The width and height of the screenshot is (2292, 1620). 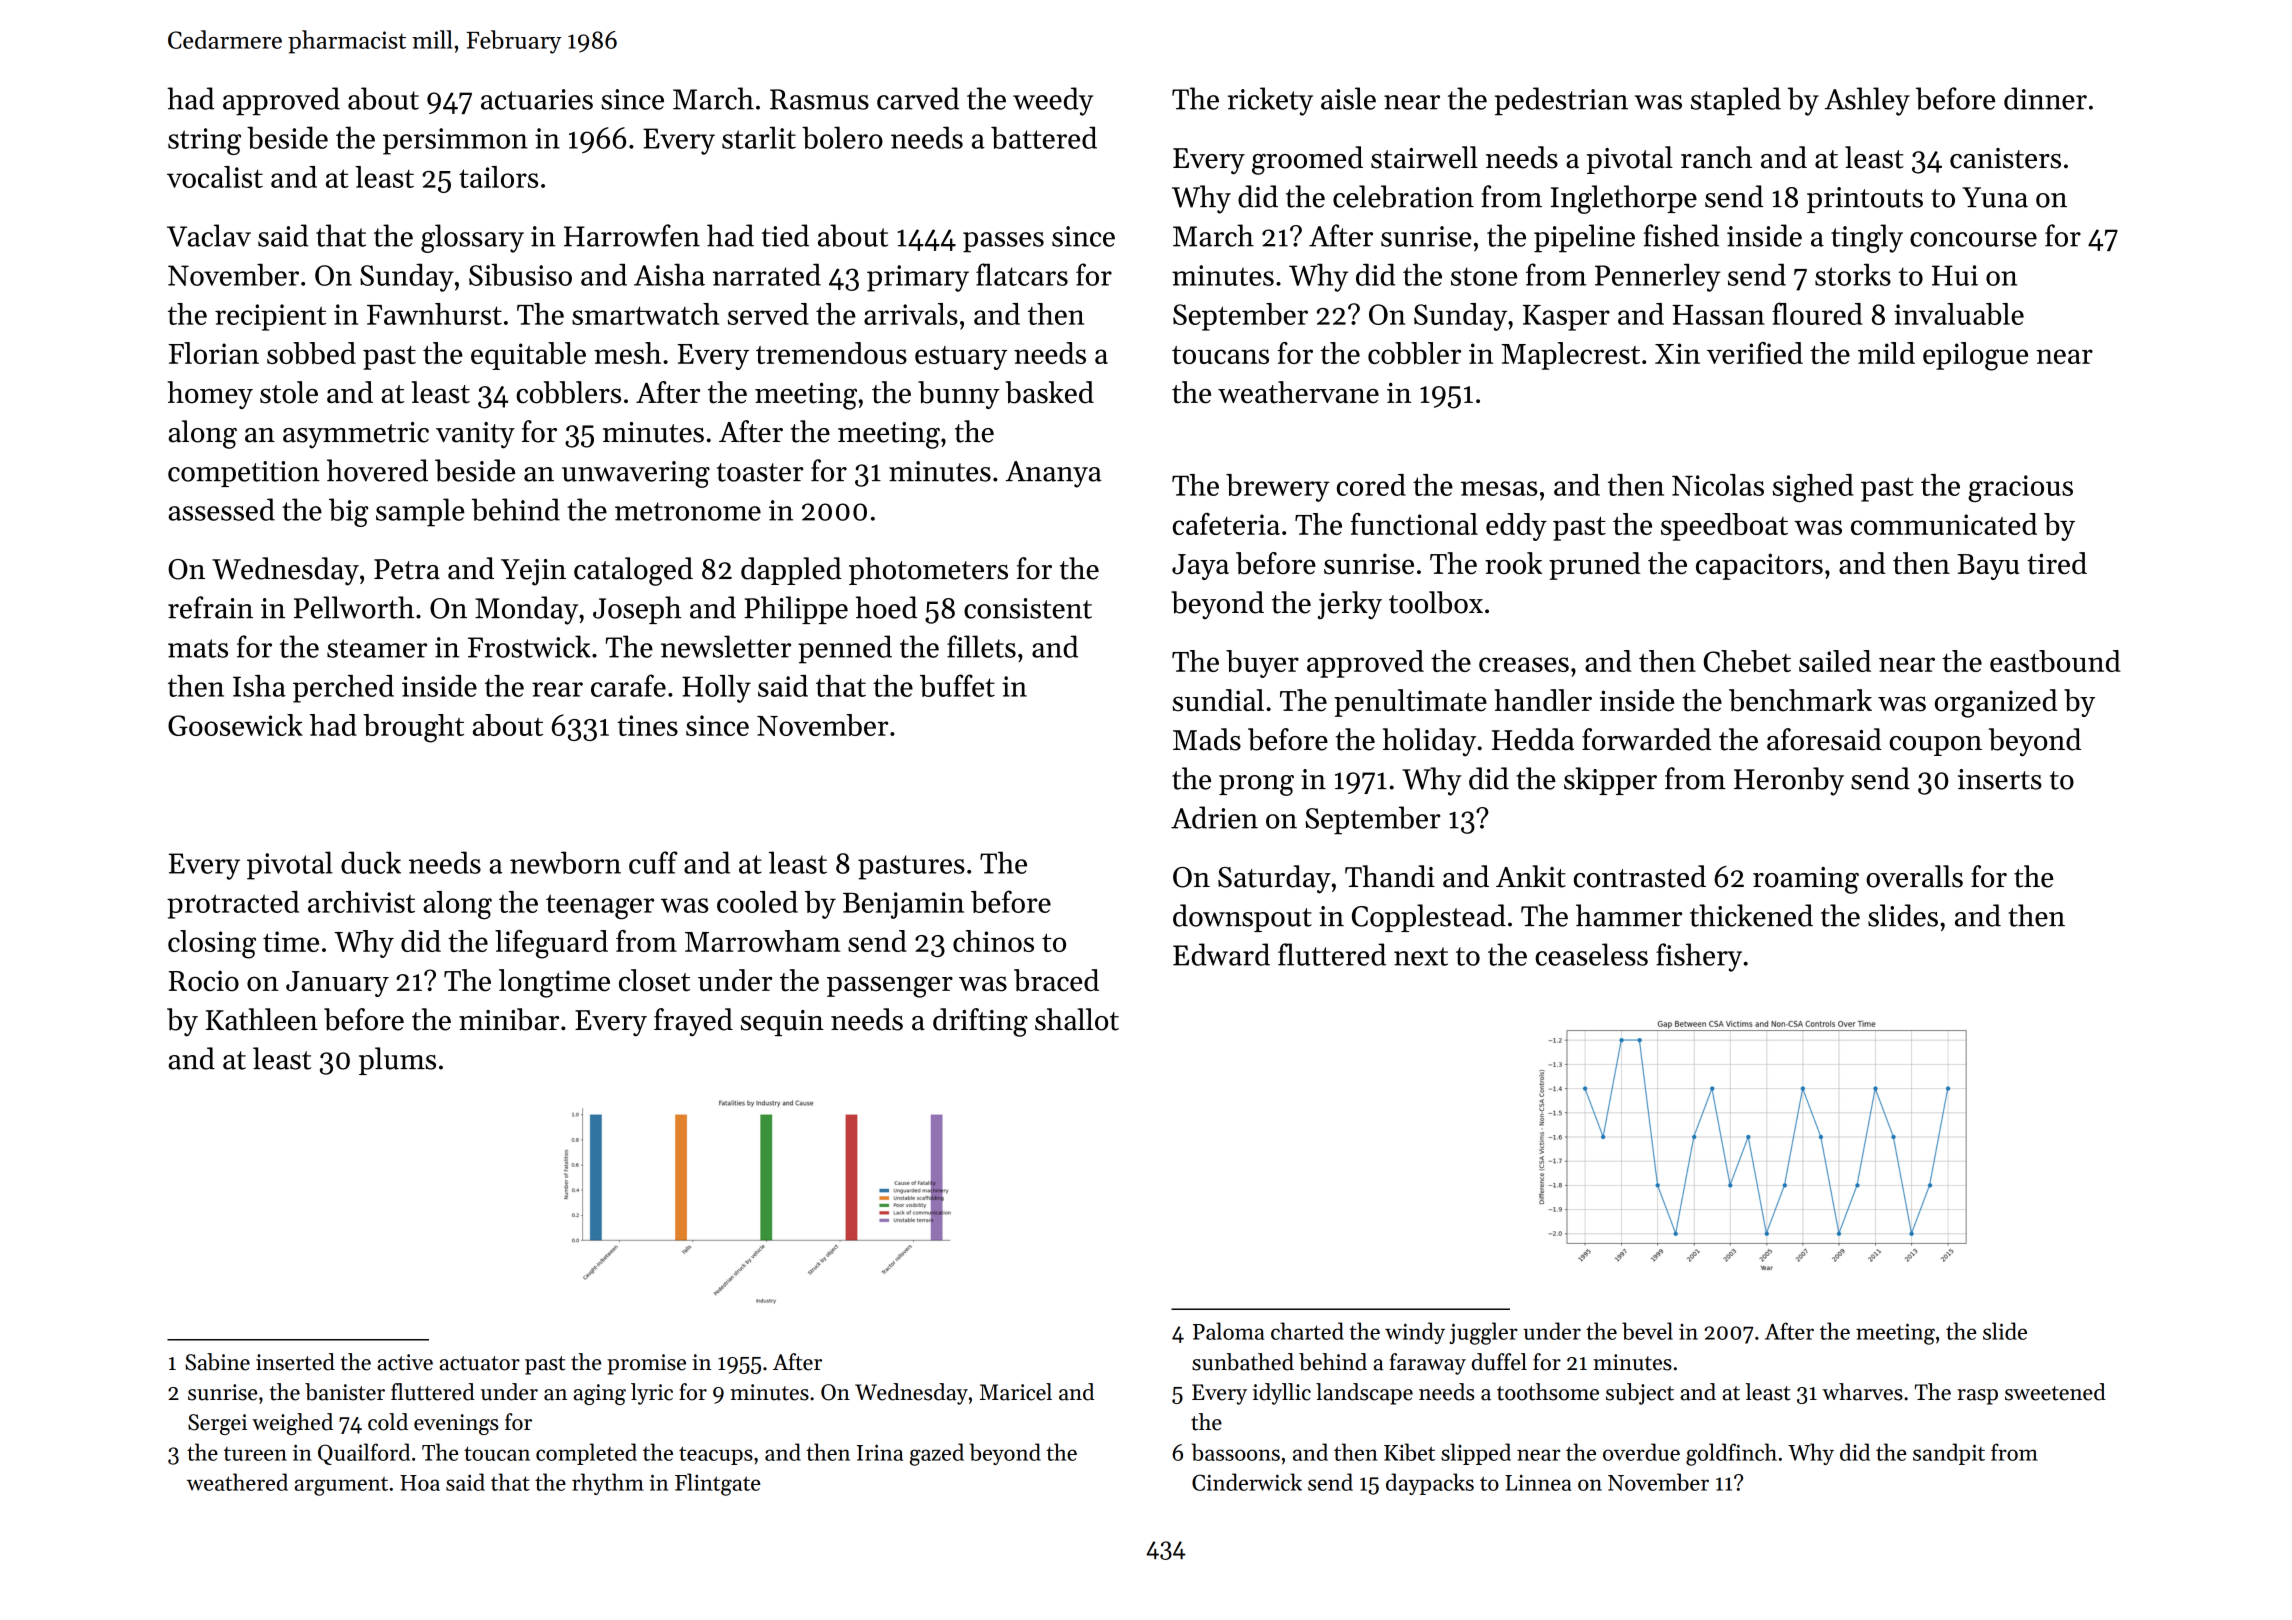 I want to click on plums, so click(x=397, y=1061).
